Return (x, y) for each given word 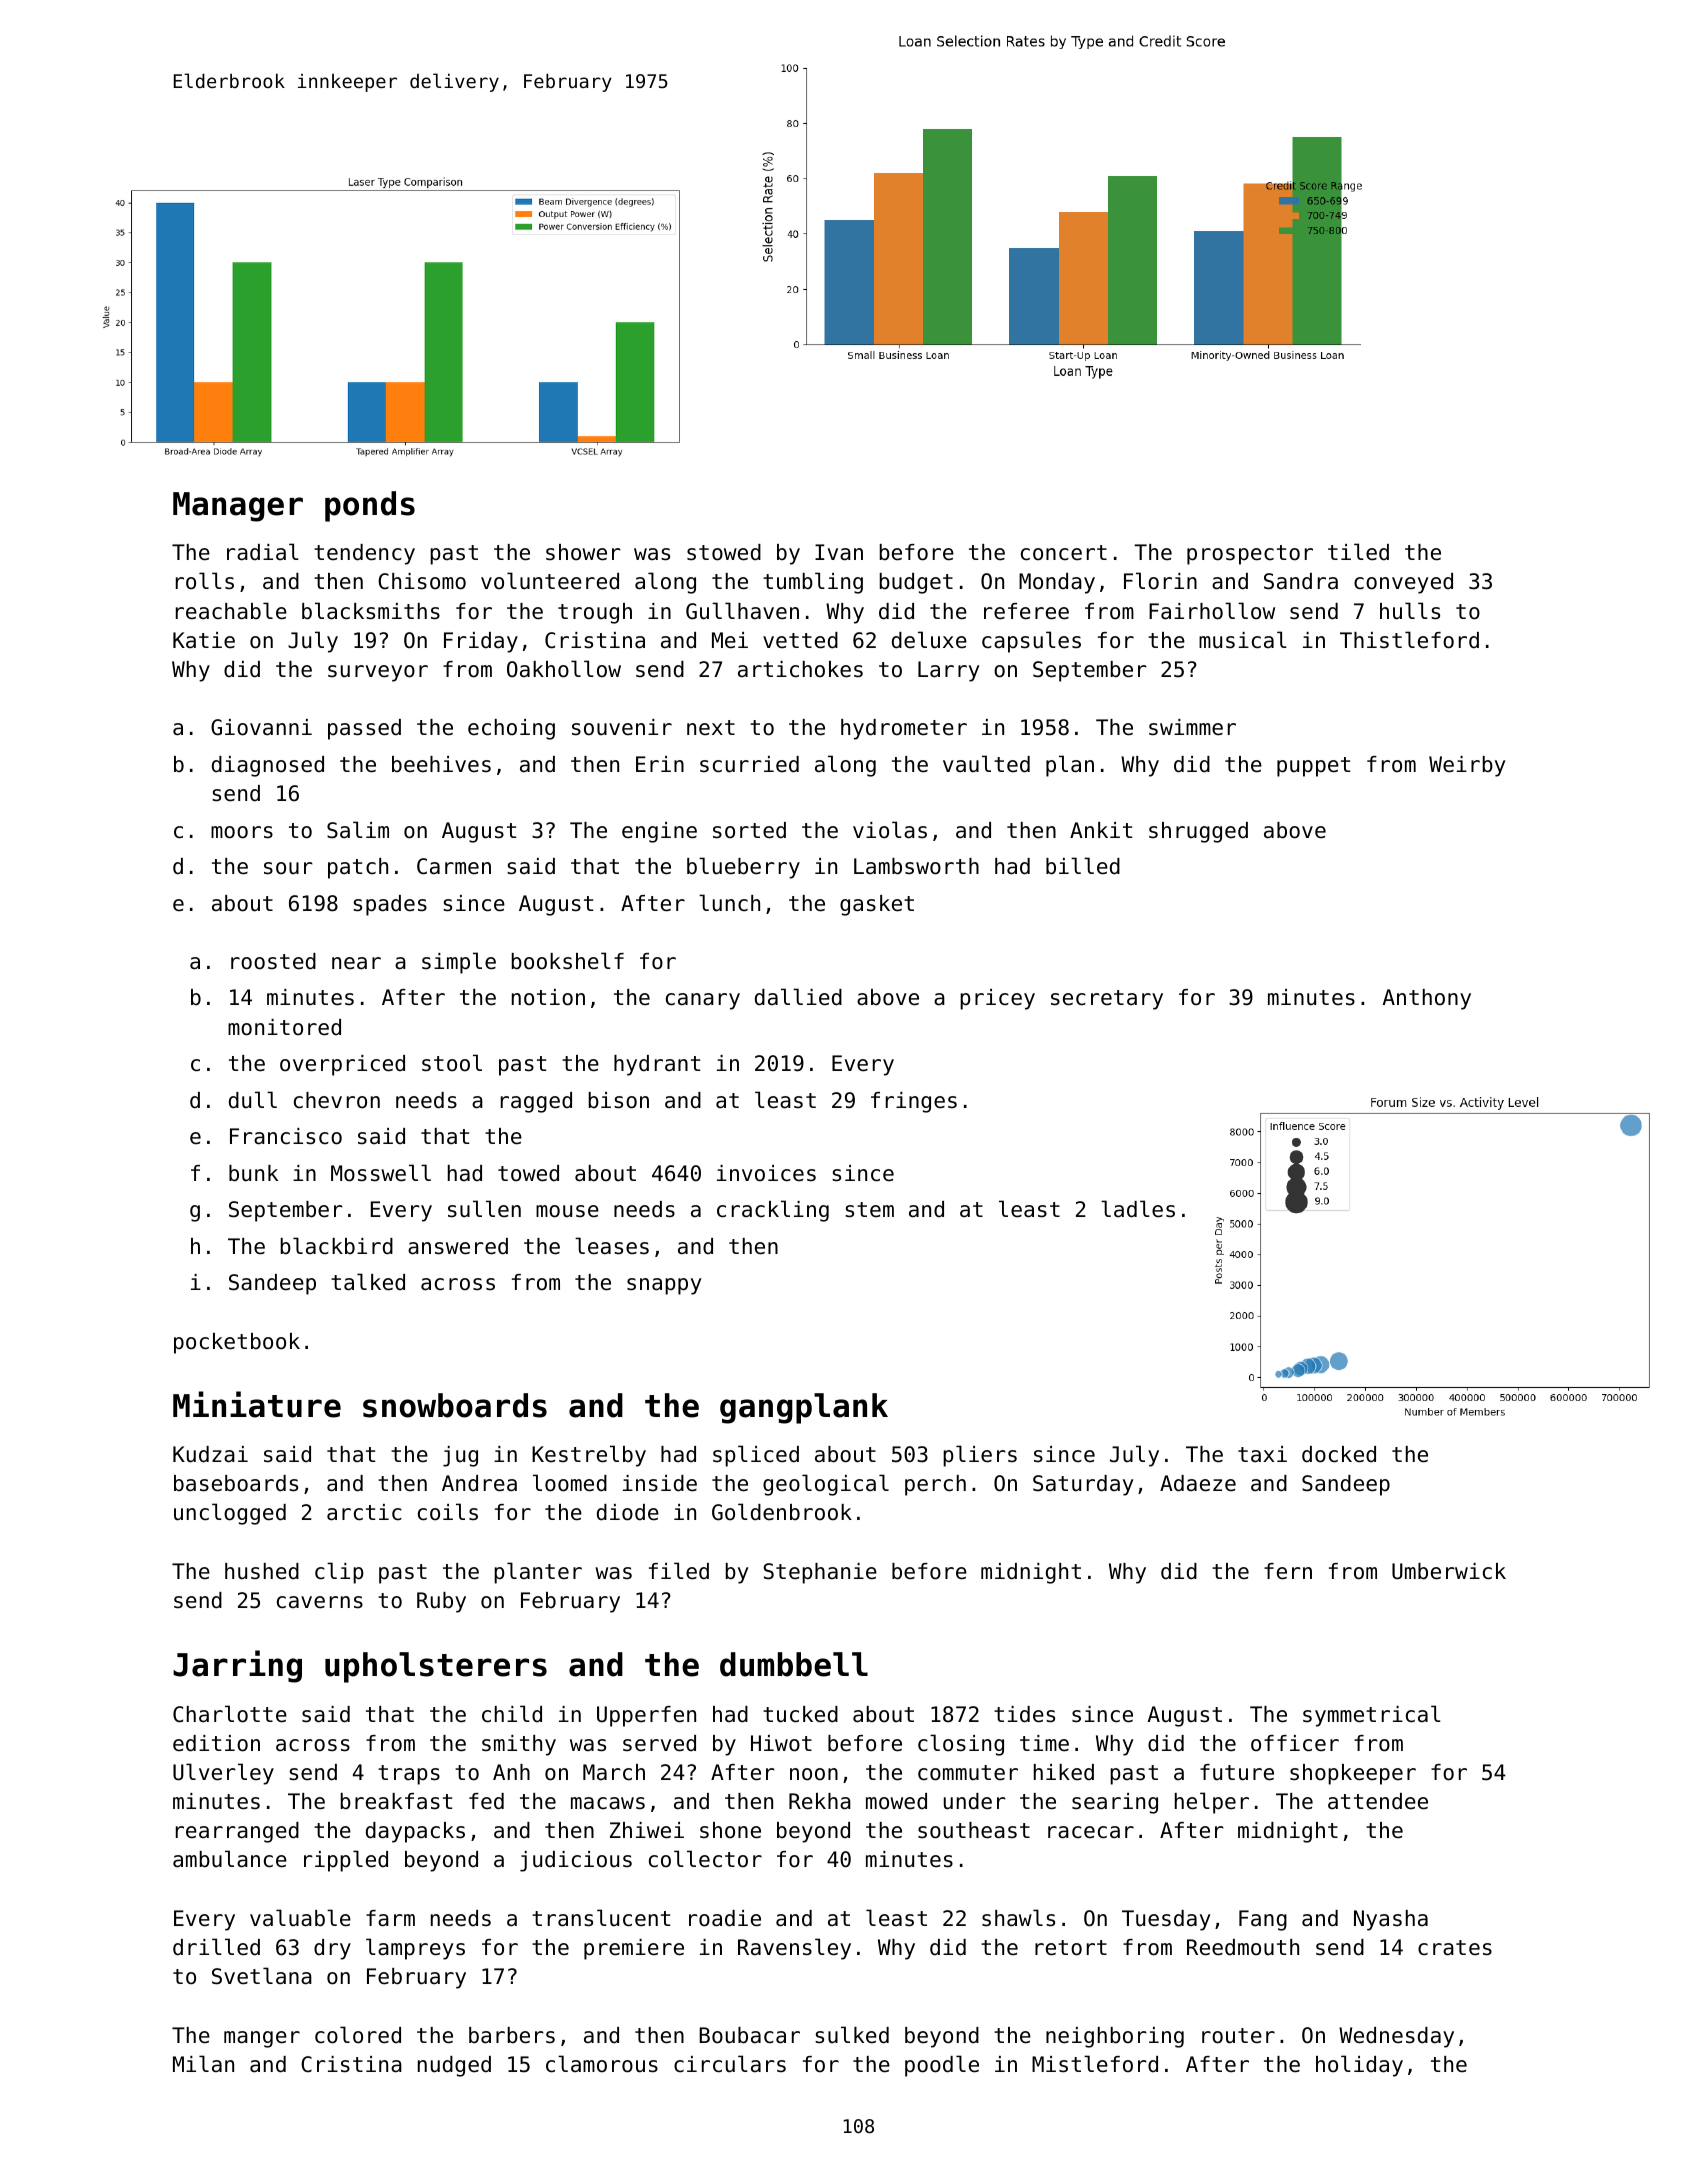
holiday (1359, 2066)
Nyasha (1391, 1920)
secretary (1107, 1000)
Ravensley (794, 1949)
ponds (370, 506)
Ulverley (223, 1774)
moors (242, 832)
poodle (942, 2066)
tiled (1358, 552)
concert (1064, 553)
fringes (914, 1102)
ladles (1138, 1209)
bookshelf (568, 961)
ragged (536, 1102)
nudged (454, 2066)
